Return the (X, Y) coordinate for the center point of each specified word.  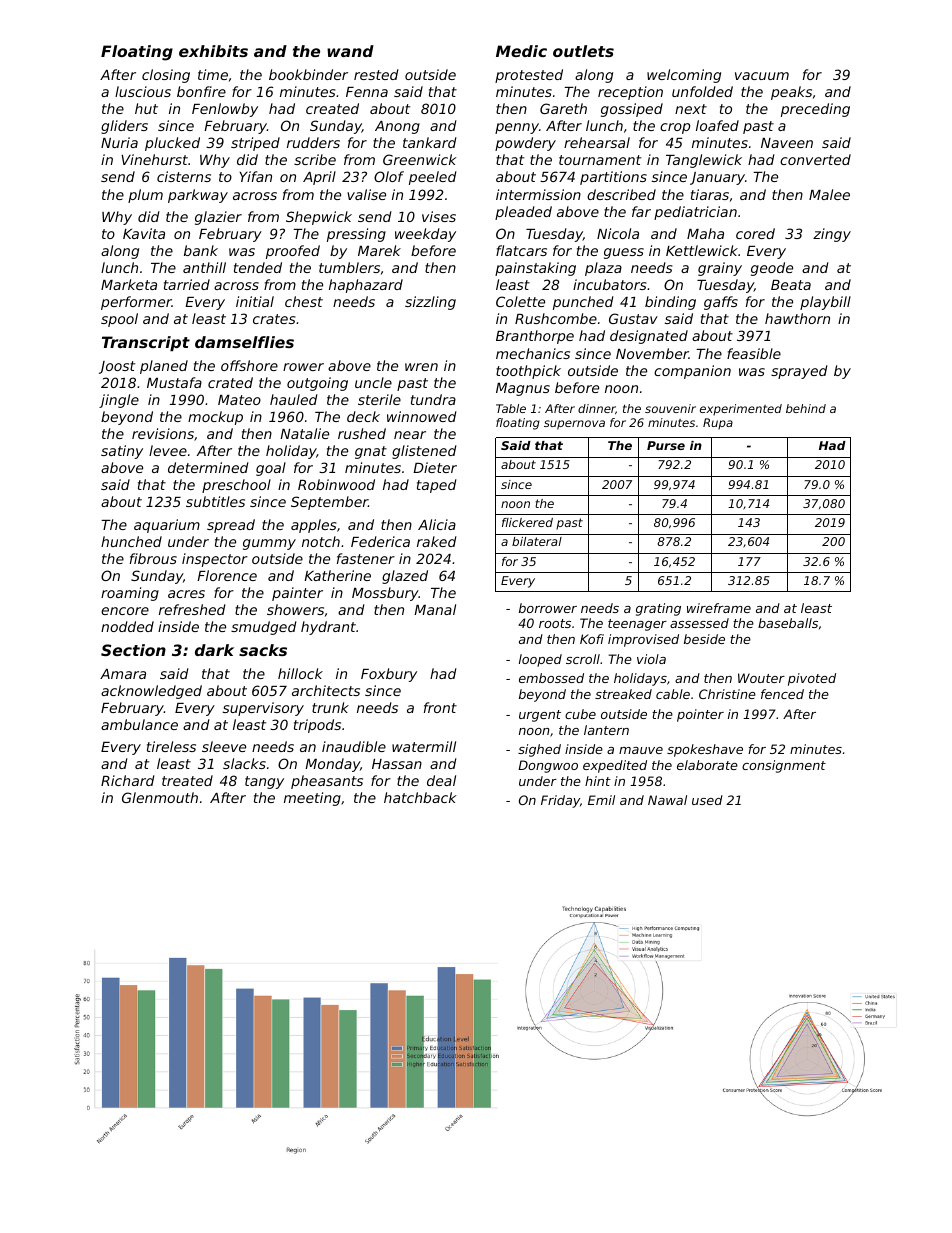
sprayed (799, 372)
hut (146, 108)
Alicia (437, 524)
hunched (131, 541)
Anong (397, 127)
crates (274, 319)
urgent (540, 716)
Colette (520, 301)
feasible (754, 353)
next (691, 109)
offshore (249, 365)
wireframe (719, 608)
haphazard (366, 286)
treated (187, 780)
